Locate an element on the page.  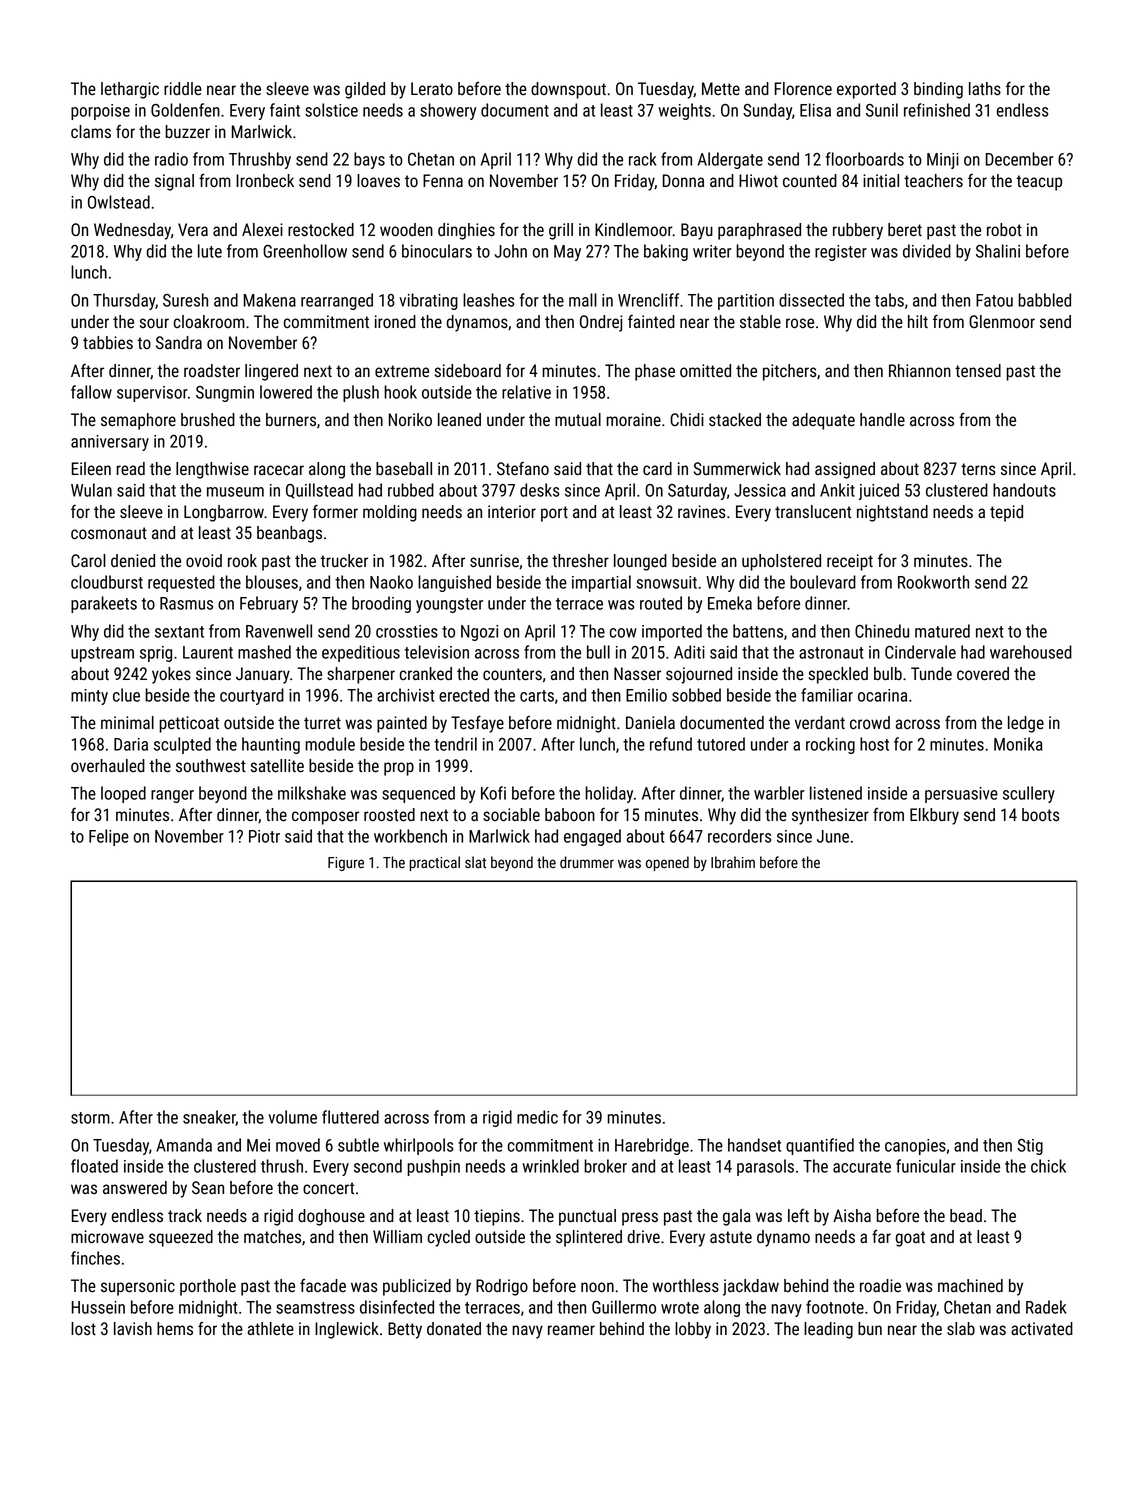
ocarina is located at coordinates (882, 695).
